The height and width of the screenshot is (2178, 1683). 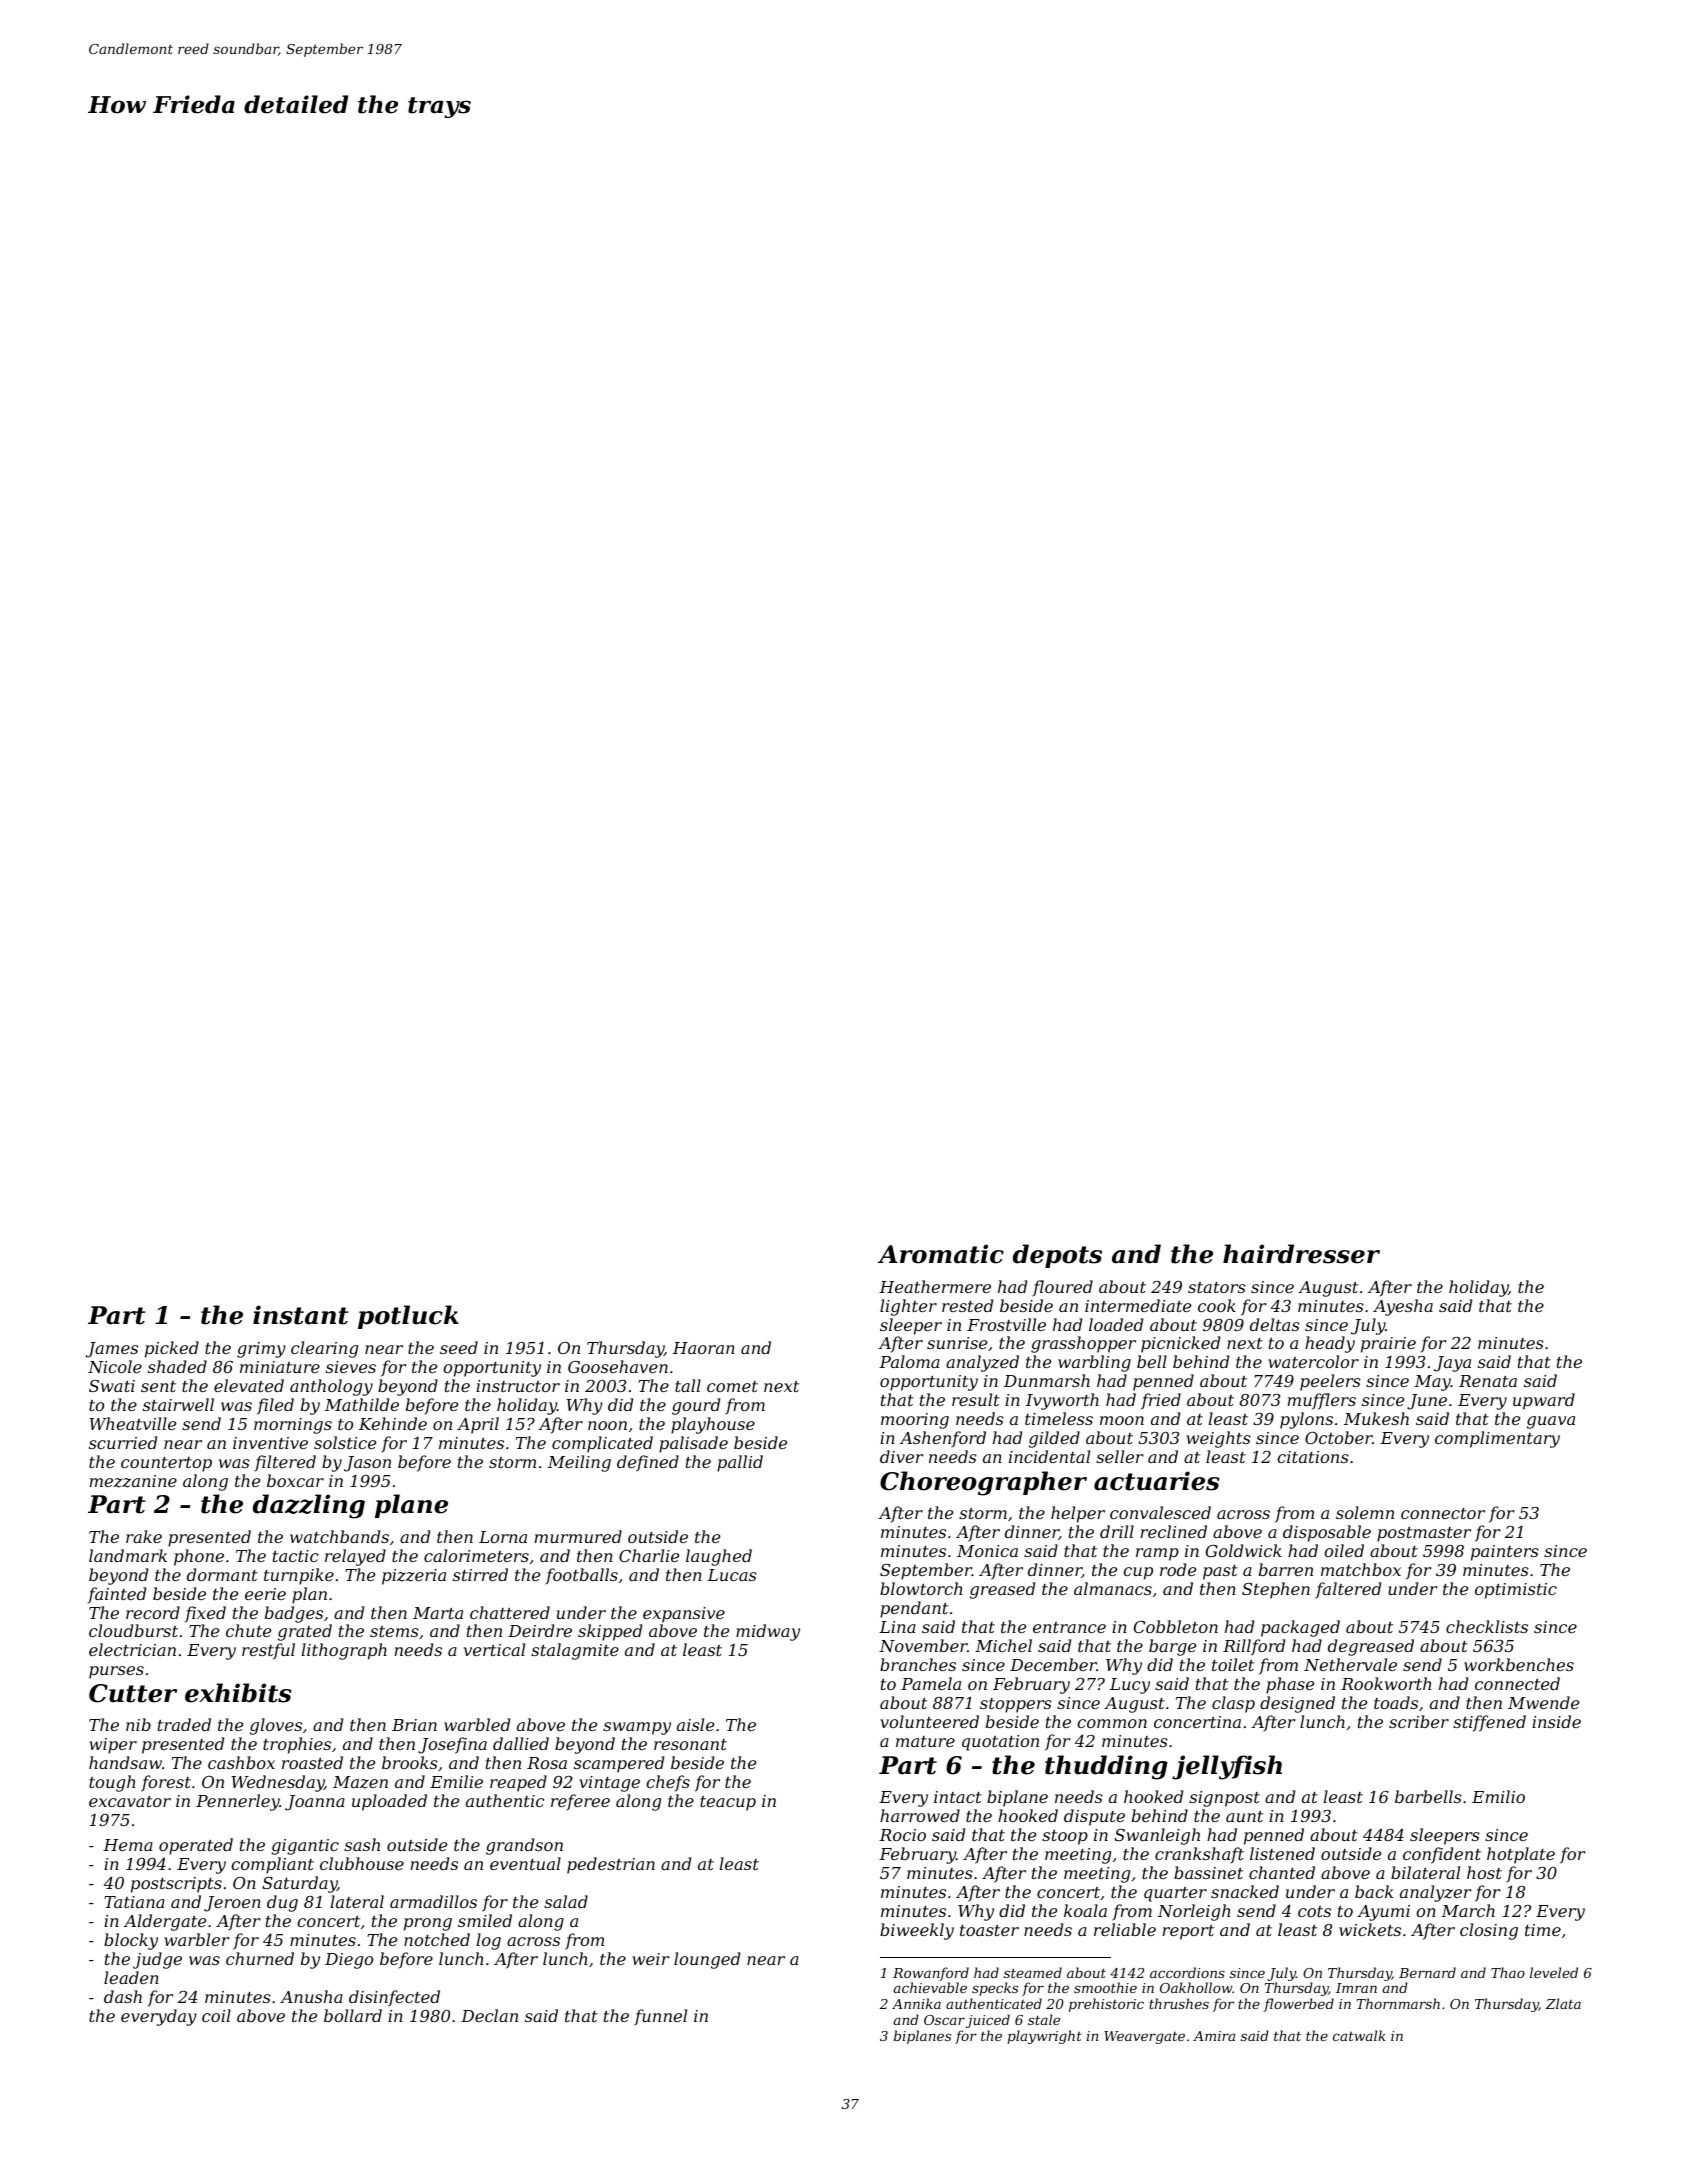 What do you see at coordinates (935, 1286) in the screenshot?
I see `Heathermere` at bounding box center [935, 1286].
